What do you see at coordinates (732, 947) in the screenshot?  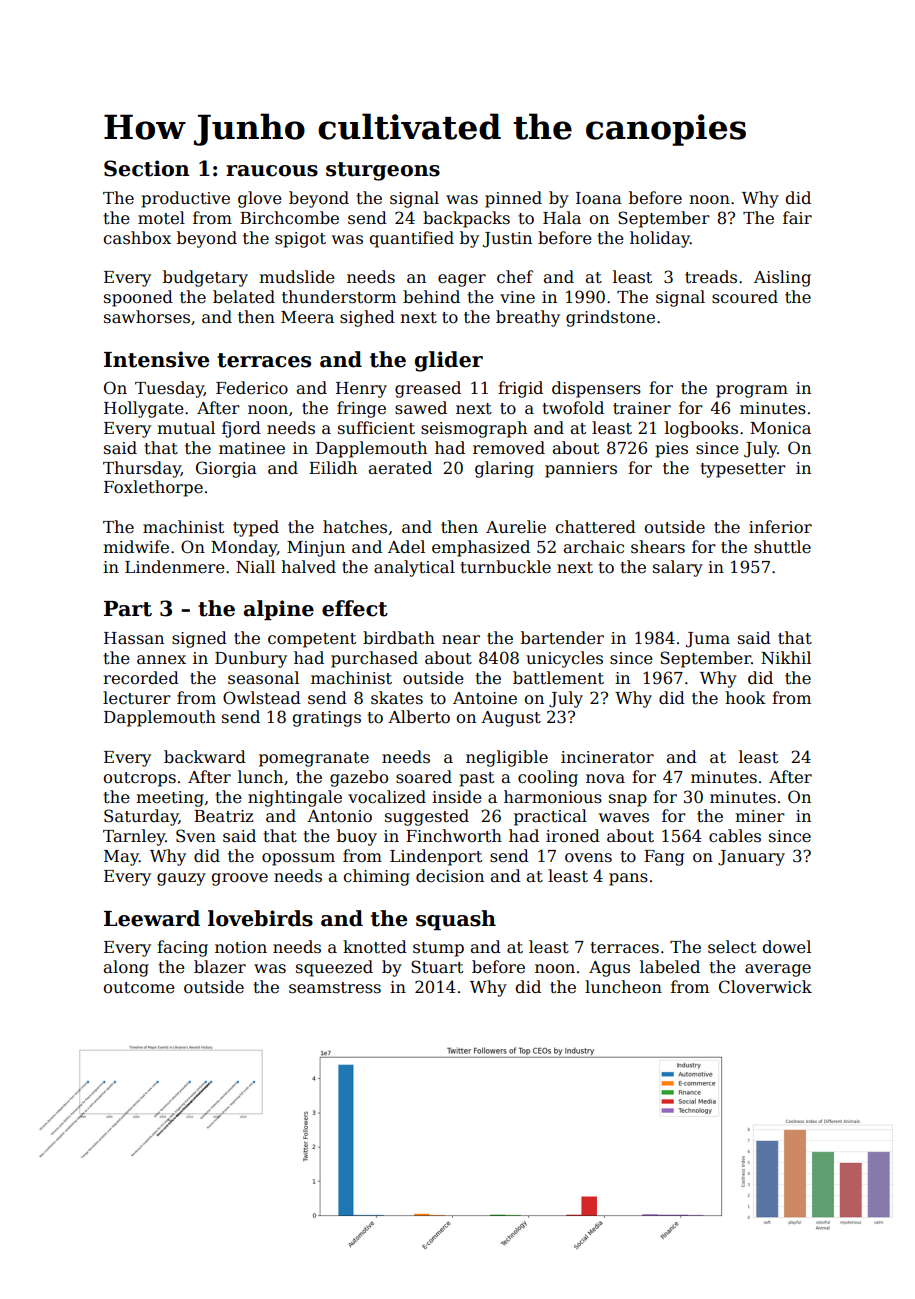 I see `select` at bounding box center [732, 947].
